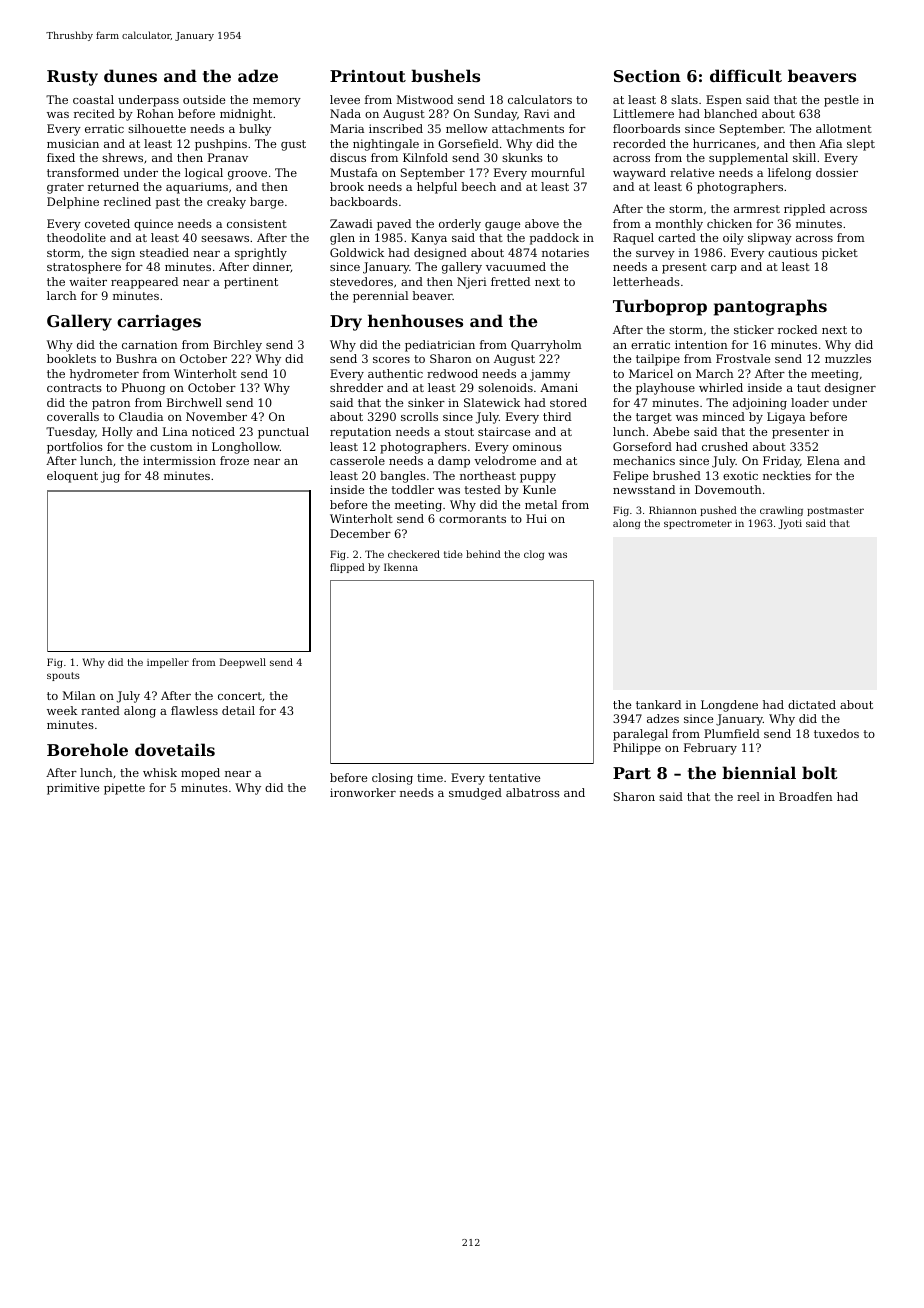 The width and height of the screenshot is (924, 1308). I want to click on pipette, so click(124, 789).
